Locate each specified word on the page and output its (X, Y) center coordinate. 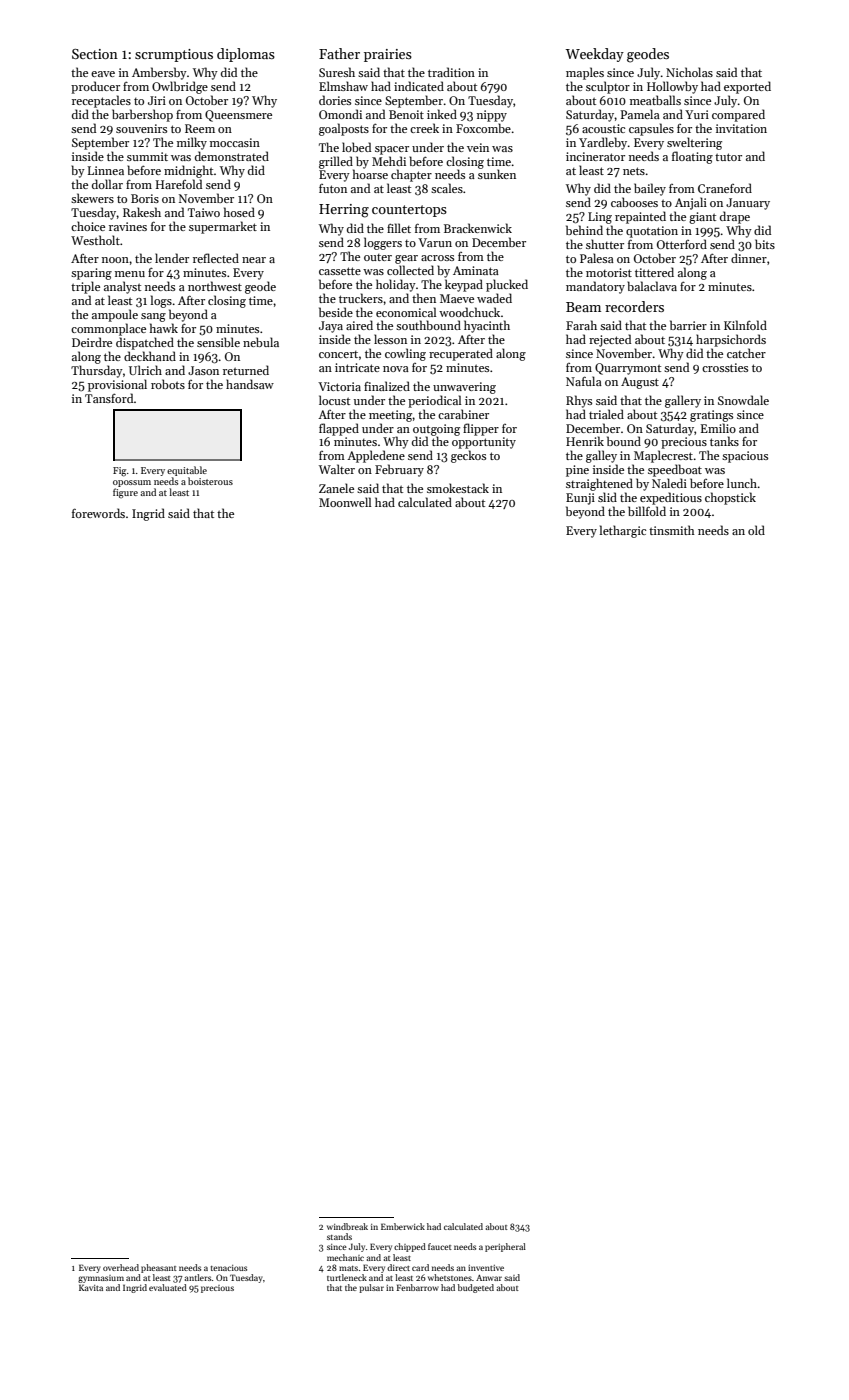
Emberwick (403, 1226)
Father (339, 53)
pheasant (159, 1268)
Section (95, 54)
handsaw (250, 384)
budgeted (476, 1288)
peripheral (505, 1247)
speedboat (675, 470)
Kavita (91, 1287)
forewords (98, 513)
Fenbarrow (417, 1287)
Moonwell (345, 502)
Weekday (595, 55)
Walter (337, 469)
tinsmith (672, 530)
